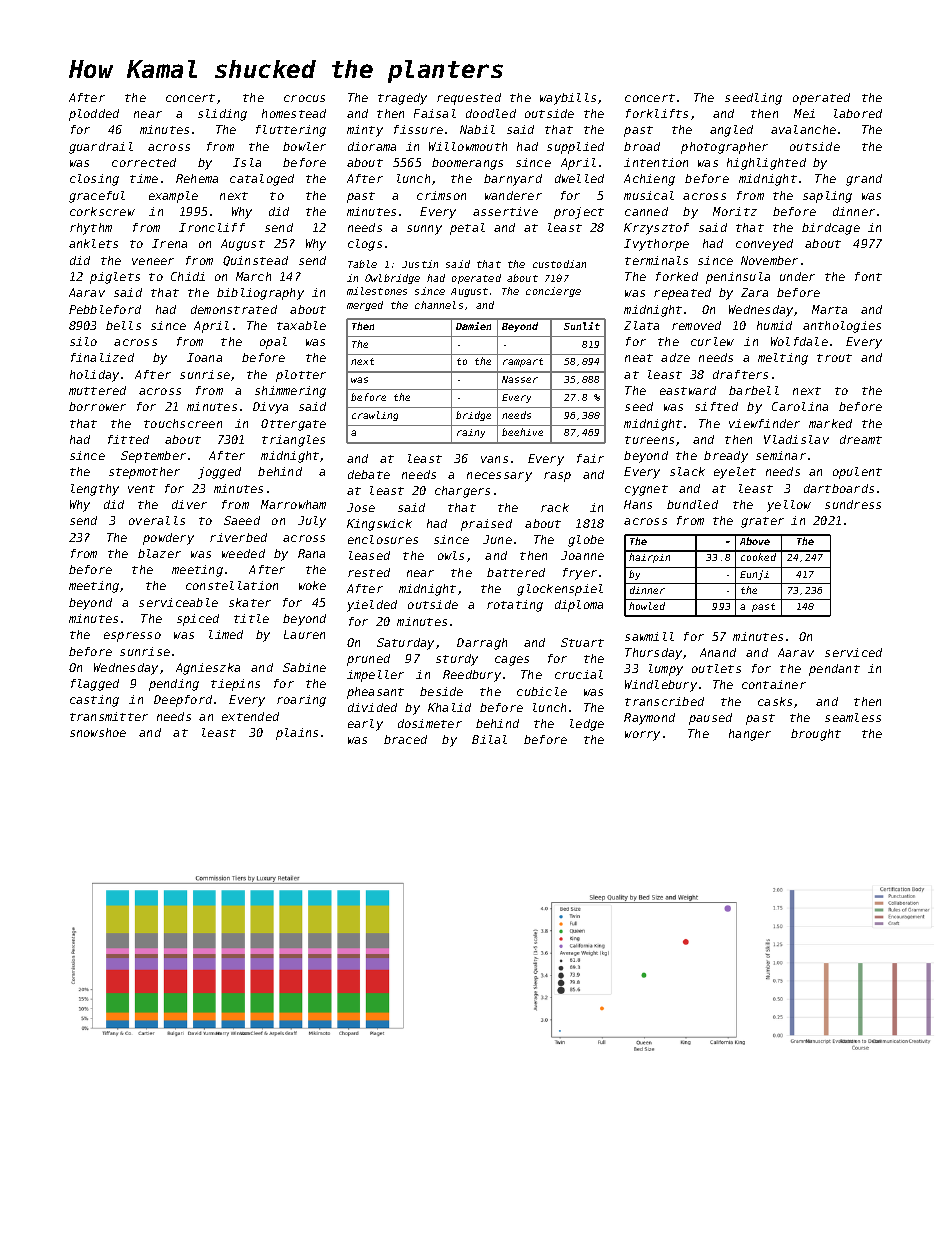  I want to click on Divya, so click(270, 408).
